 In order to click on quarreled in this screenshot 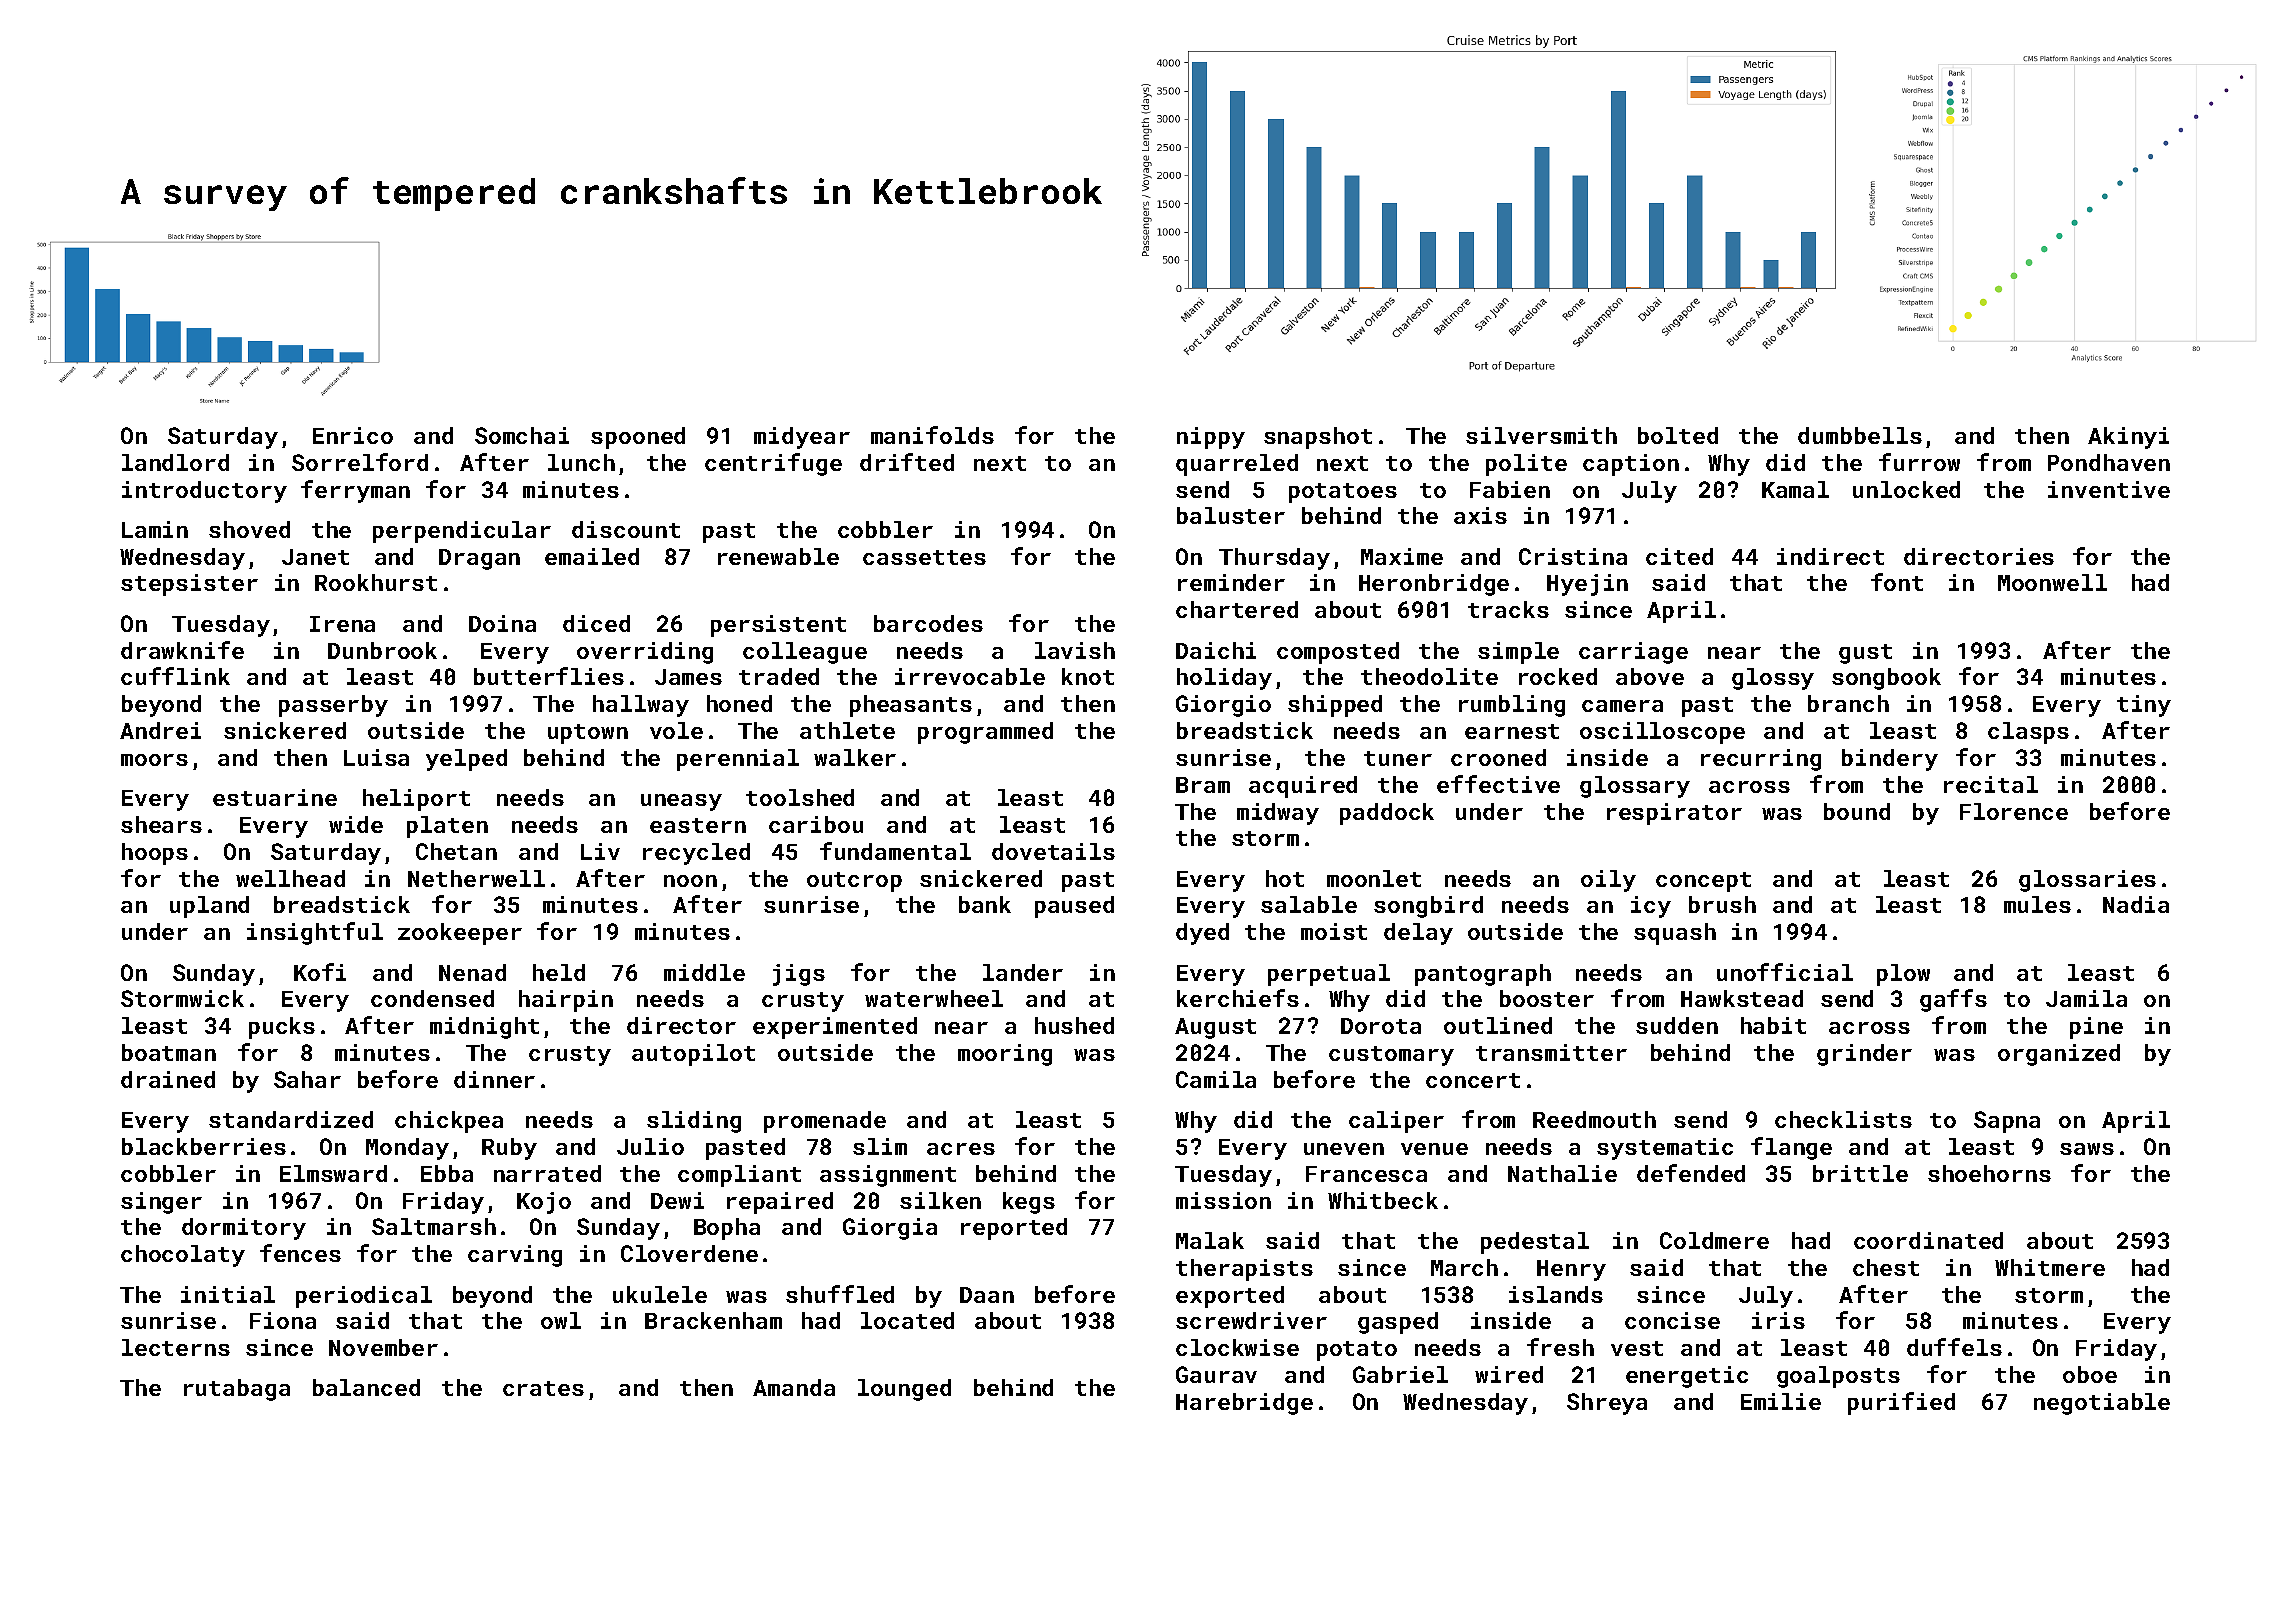, I will do `click(1237, 465)`.
